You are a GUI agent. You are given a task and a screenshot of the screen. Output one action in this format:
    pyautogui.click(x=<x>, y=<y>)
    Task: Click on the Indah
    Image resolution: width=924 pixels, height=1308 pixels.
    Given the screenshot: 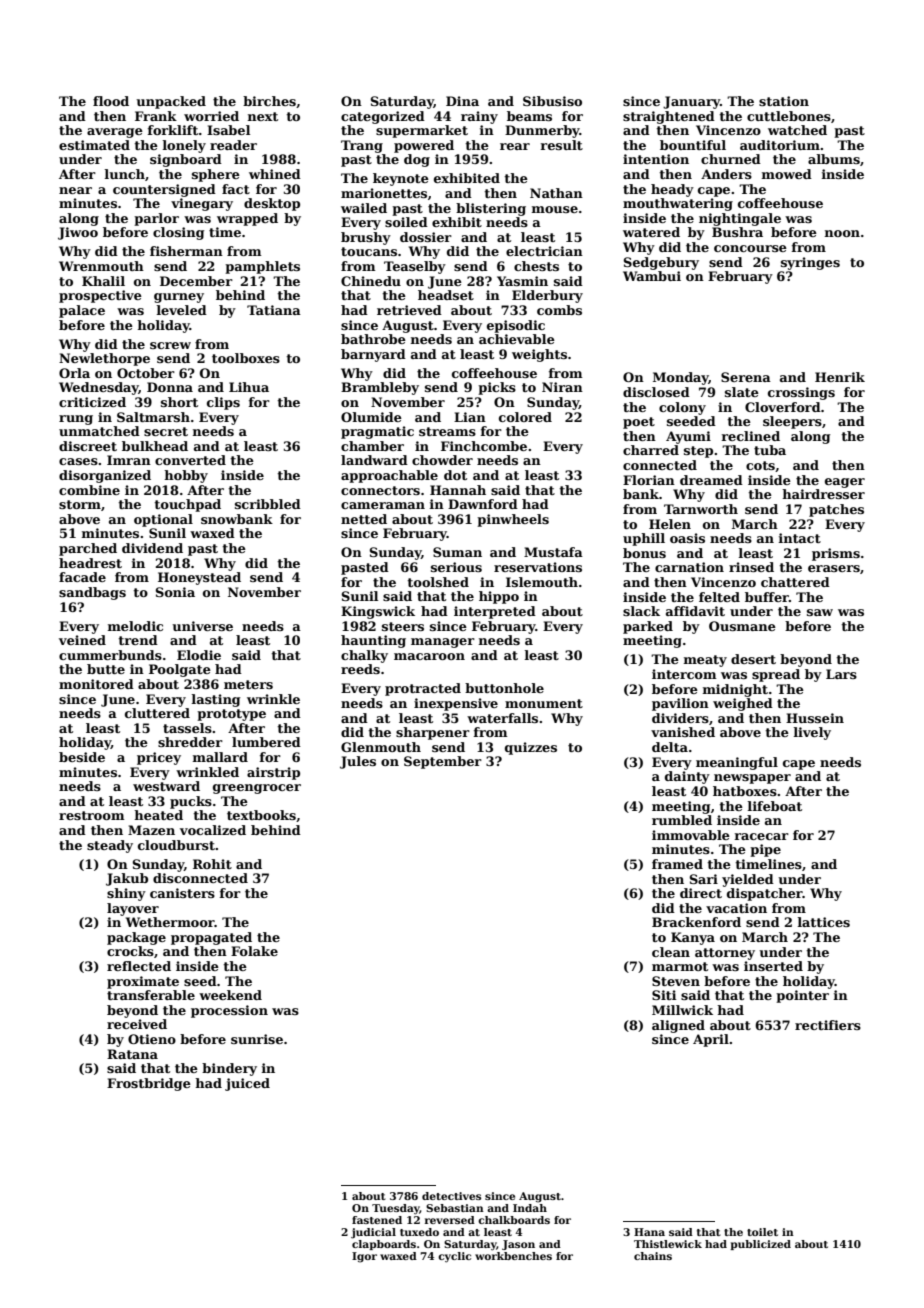 What is the action you would take?
    pyautogui.click(x=530, y=1208)
